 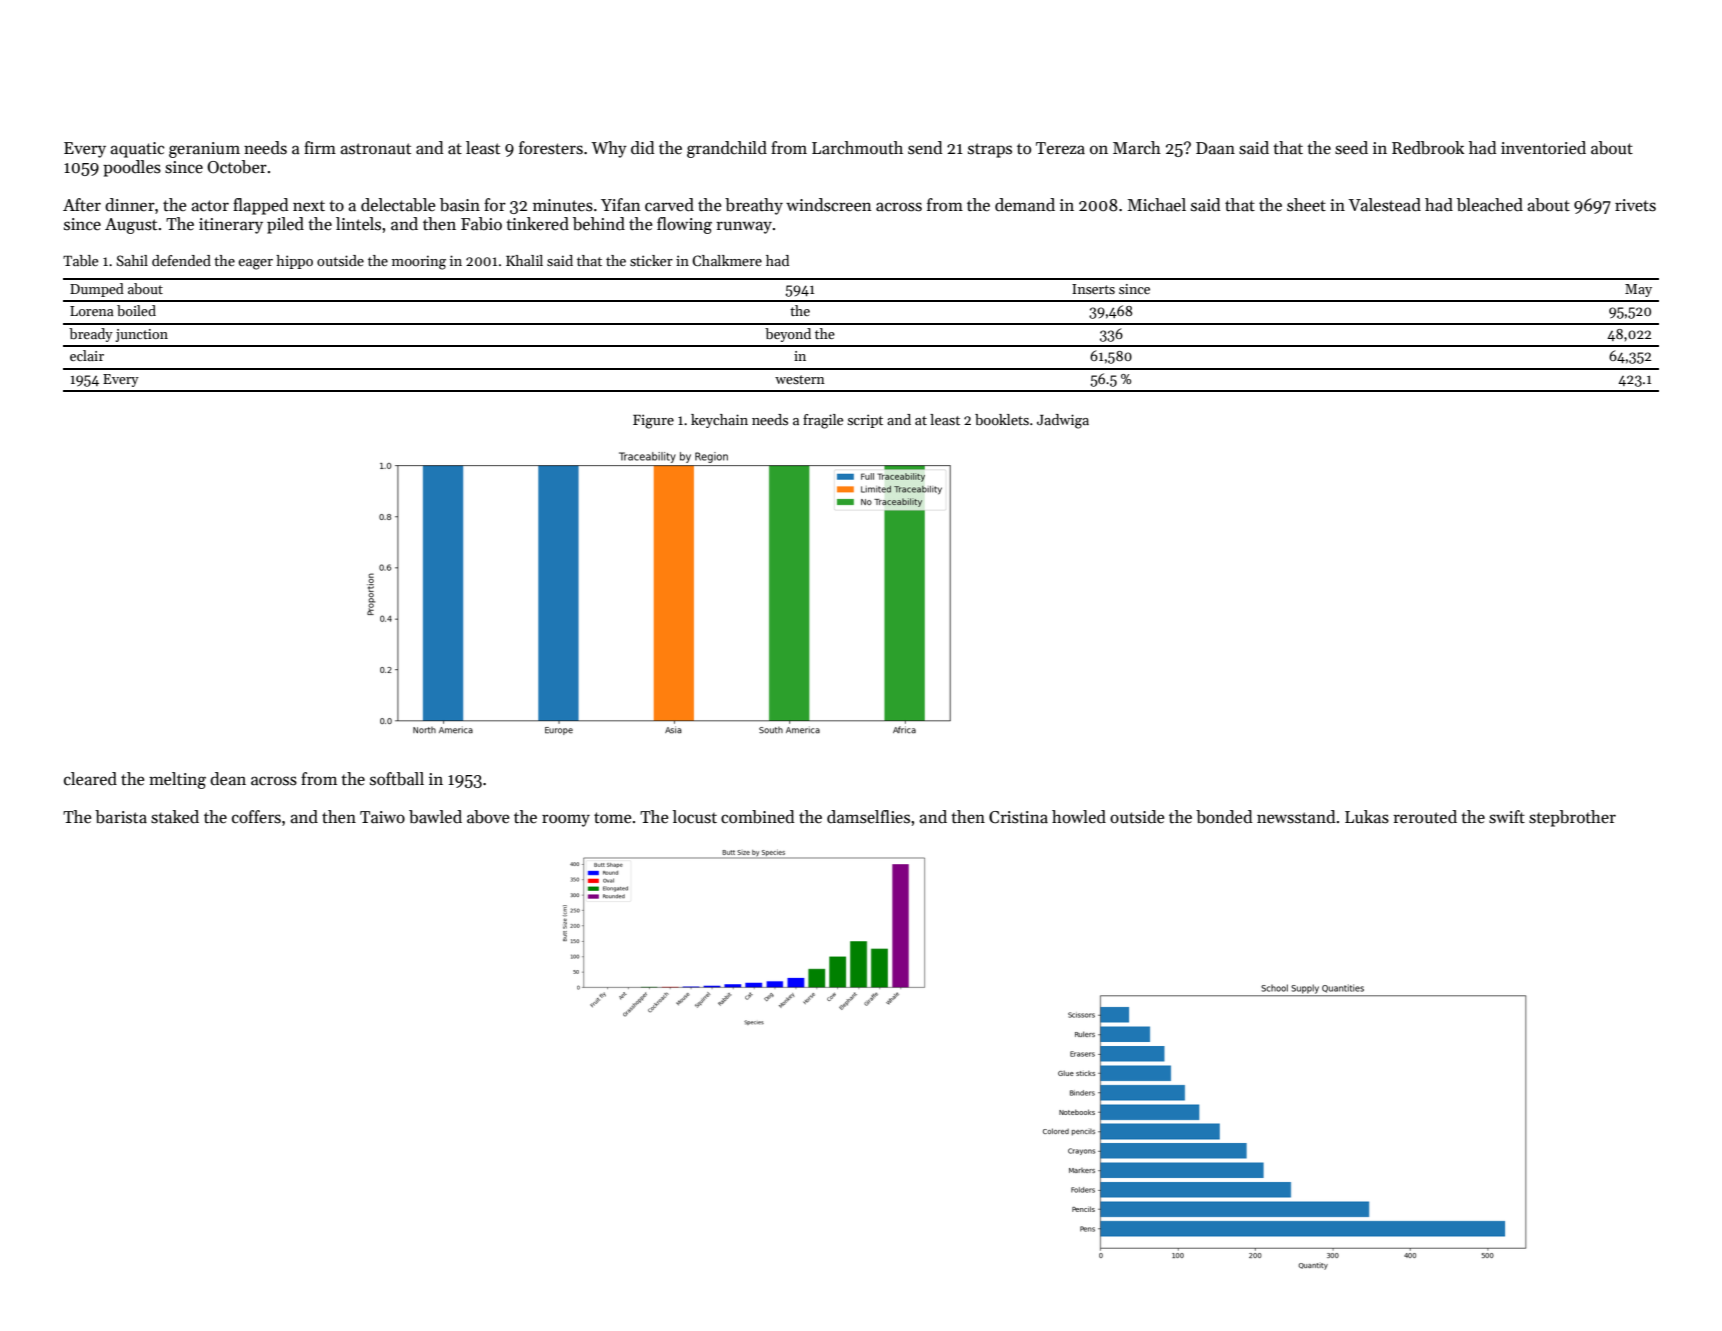 I want to click on locust, so click(x=695, y=817).
